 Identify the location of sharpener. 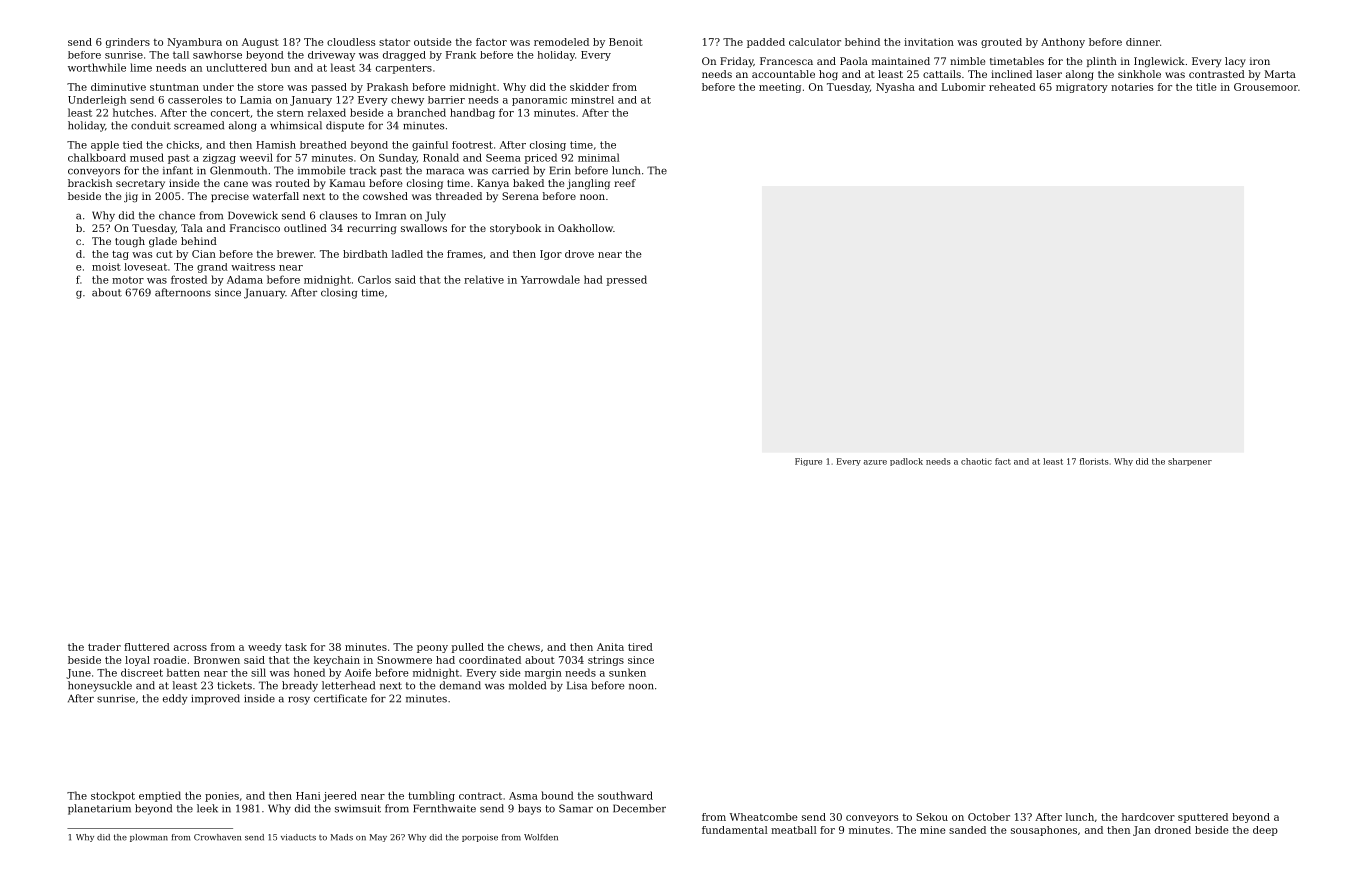
(1190, 462).
